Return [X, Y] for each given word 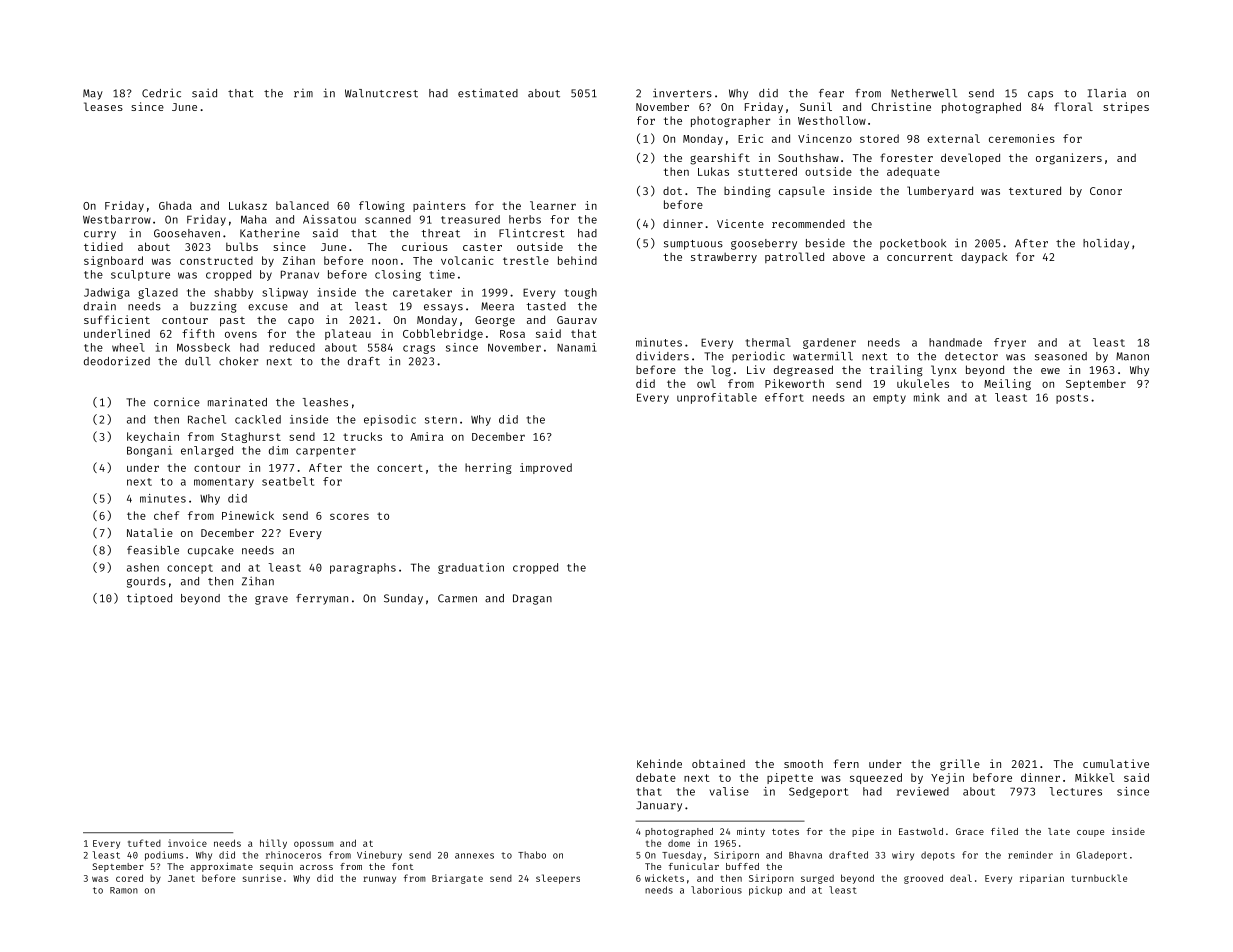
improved [546, 468]
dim [278, 450]
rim [303, 93]
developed [970, 159]
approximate [221, 867]
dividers [662, 356]
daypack [984, 258]
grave [271, 600]
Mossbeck [203, 347]
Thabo [532, 855]
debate [656, 777]
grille [960, 765]
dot [672, 191]
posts [1072, 399]
